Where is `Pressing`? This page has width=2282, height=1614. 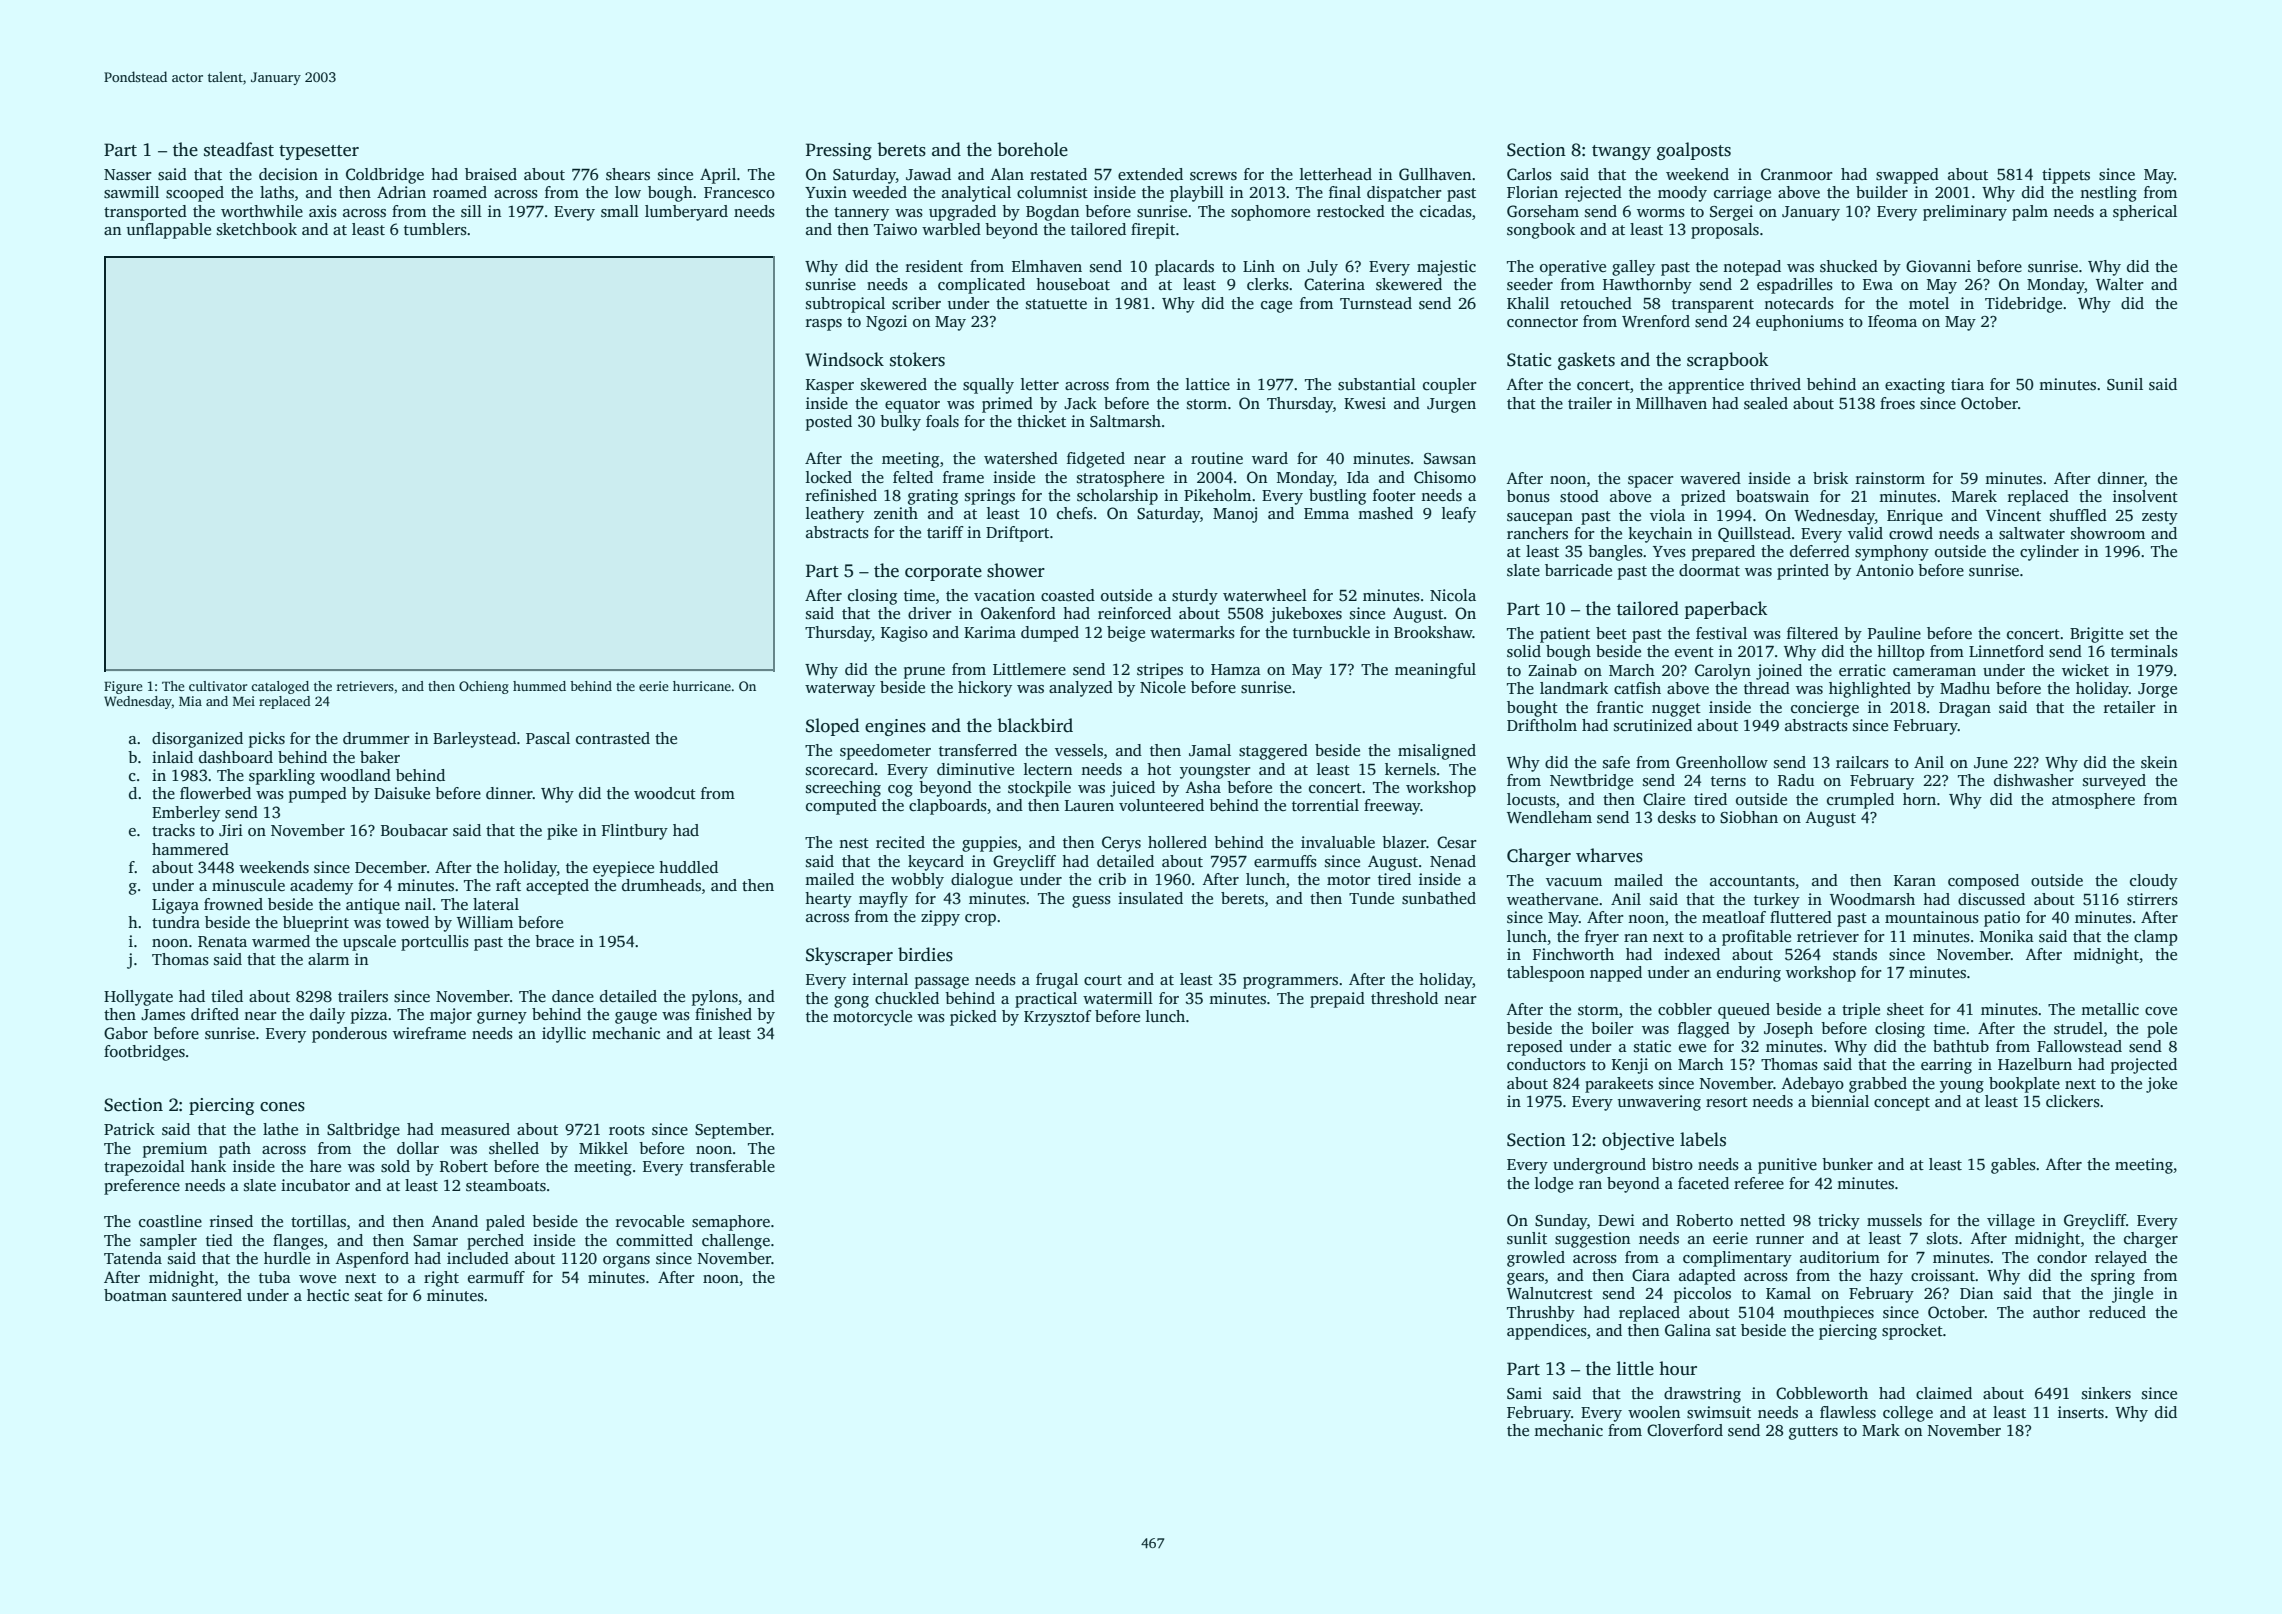 Pressing is located at coordinates (839, 151).
